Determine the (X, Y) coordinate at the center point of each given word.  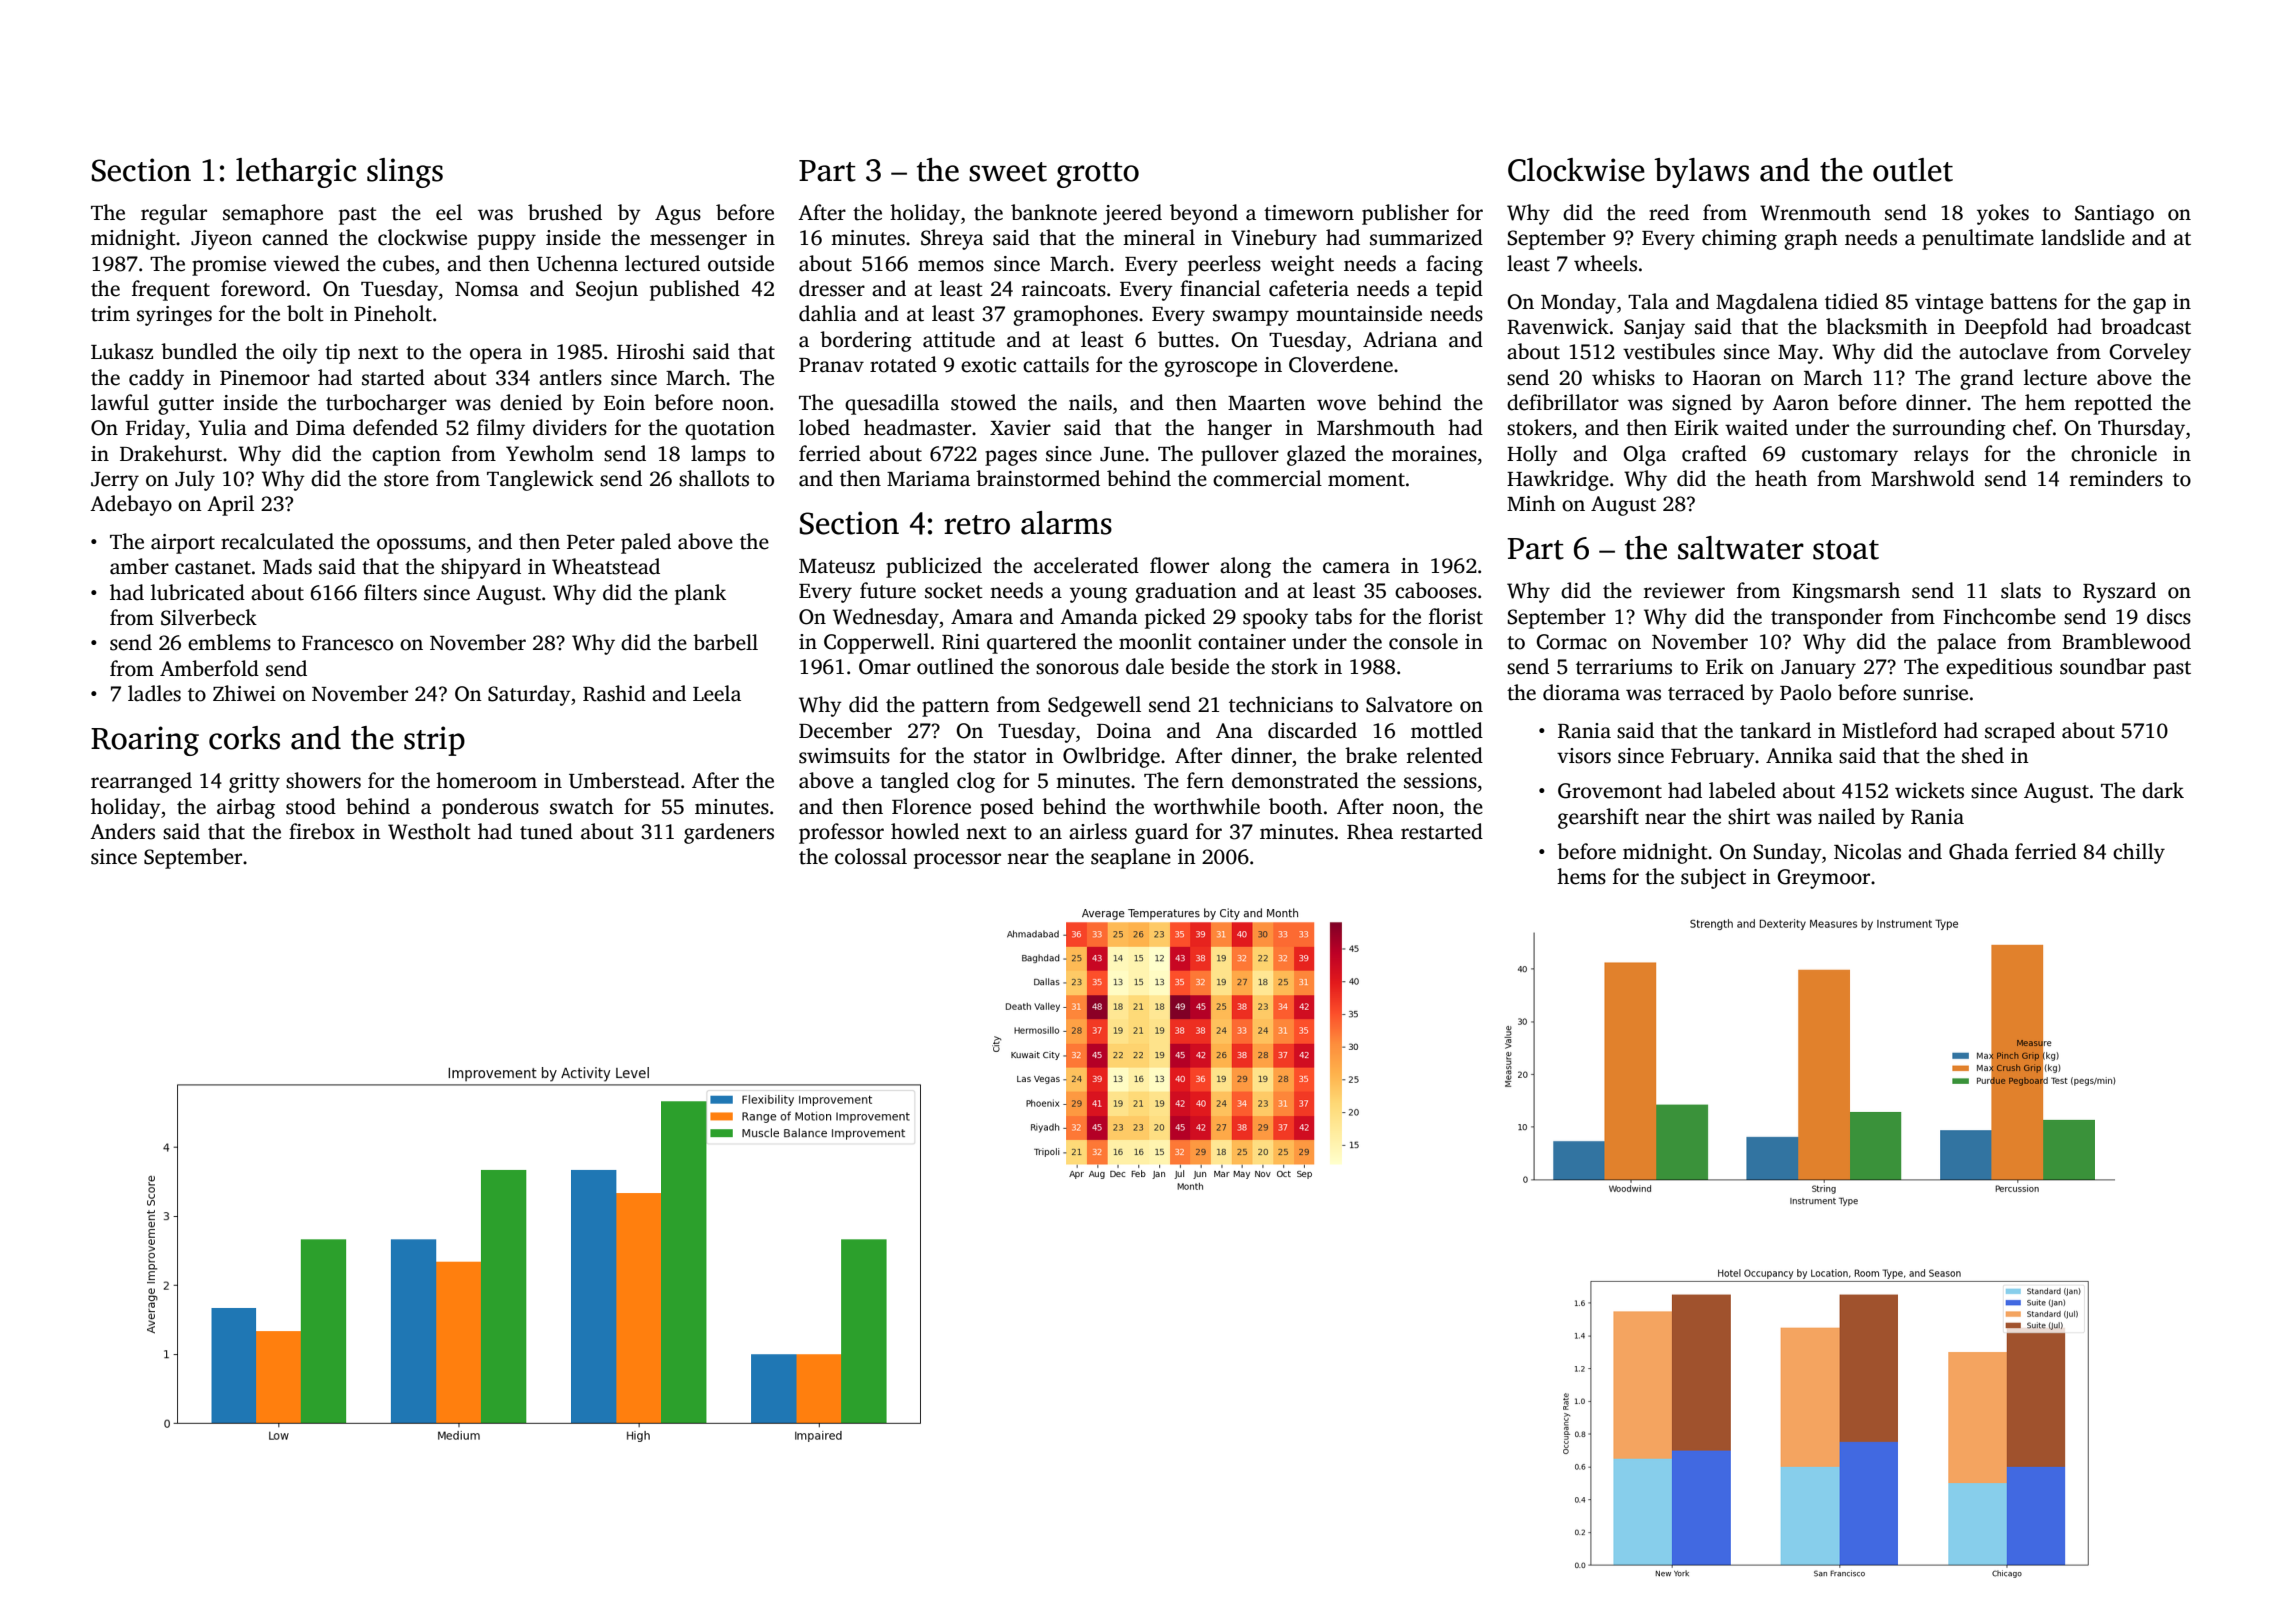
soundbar (2103, 666)
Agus (678, 215)
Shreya (952, 239)
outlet (1913, 170)
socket (954, 590)
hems (1581, 876)
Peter (591, 542)
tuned (546, 831)
